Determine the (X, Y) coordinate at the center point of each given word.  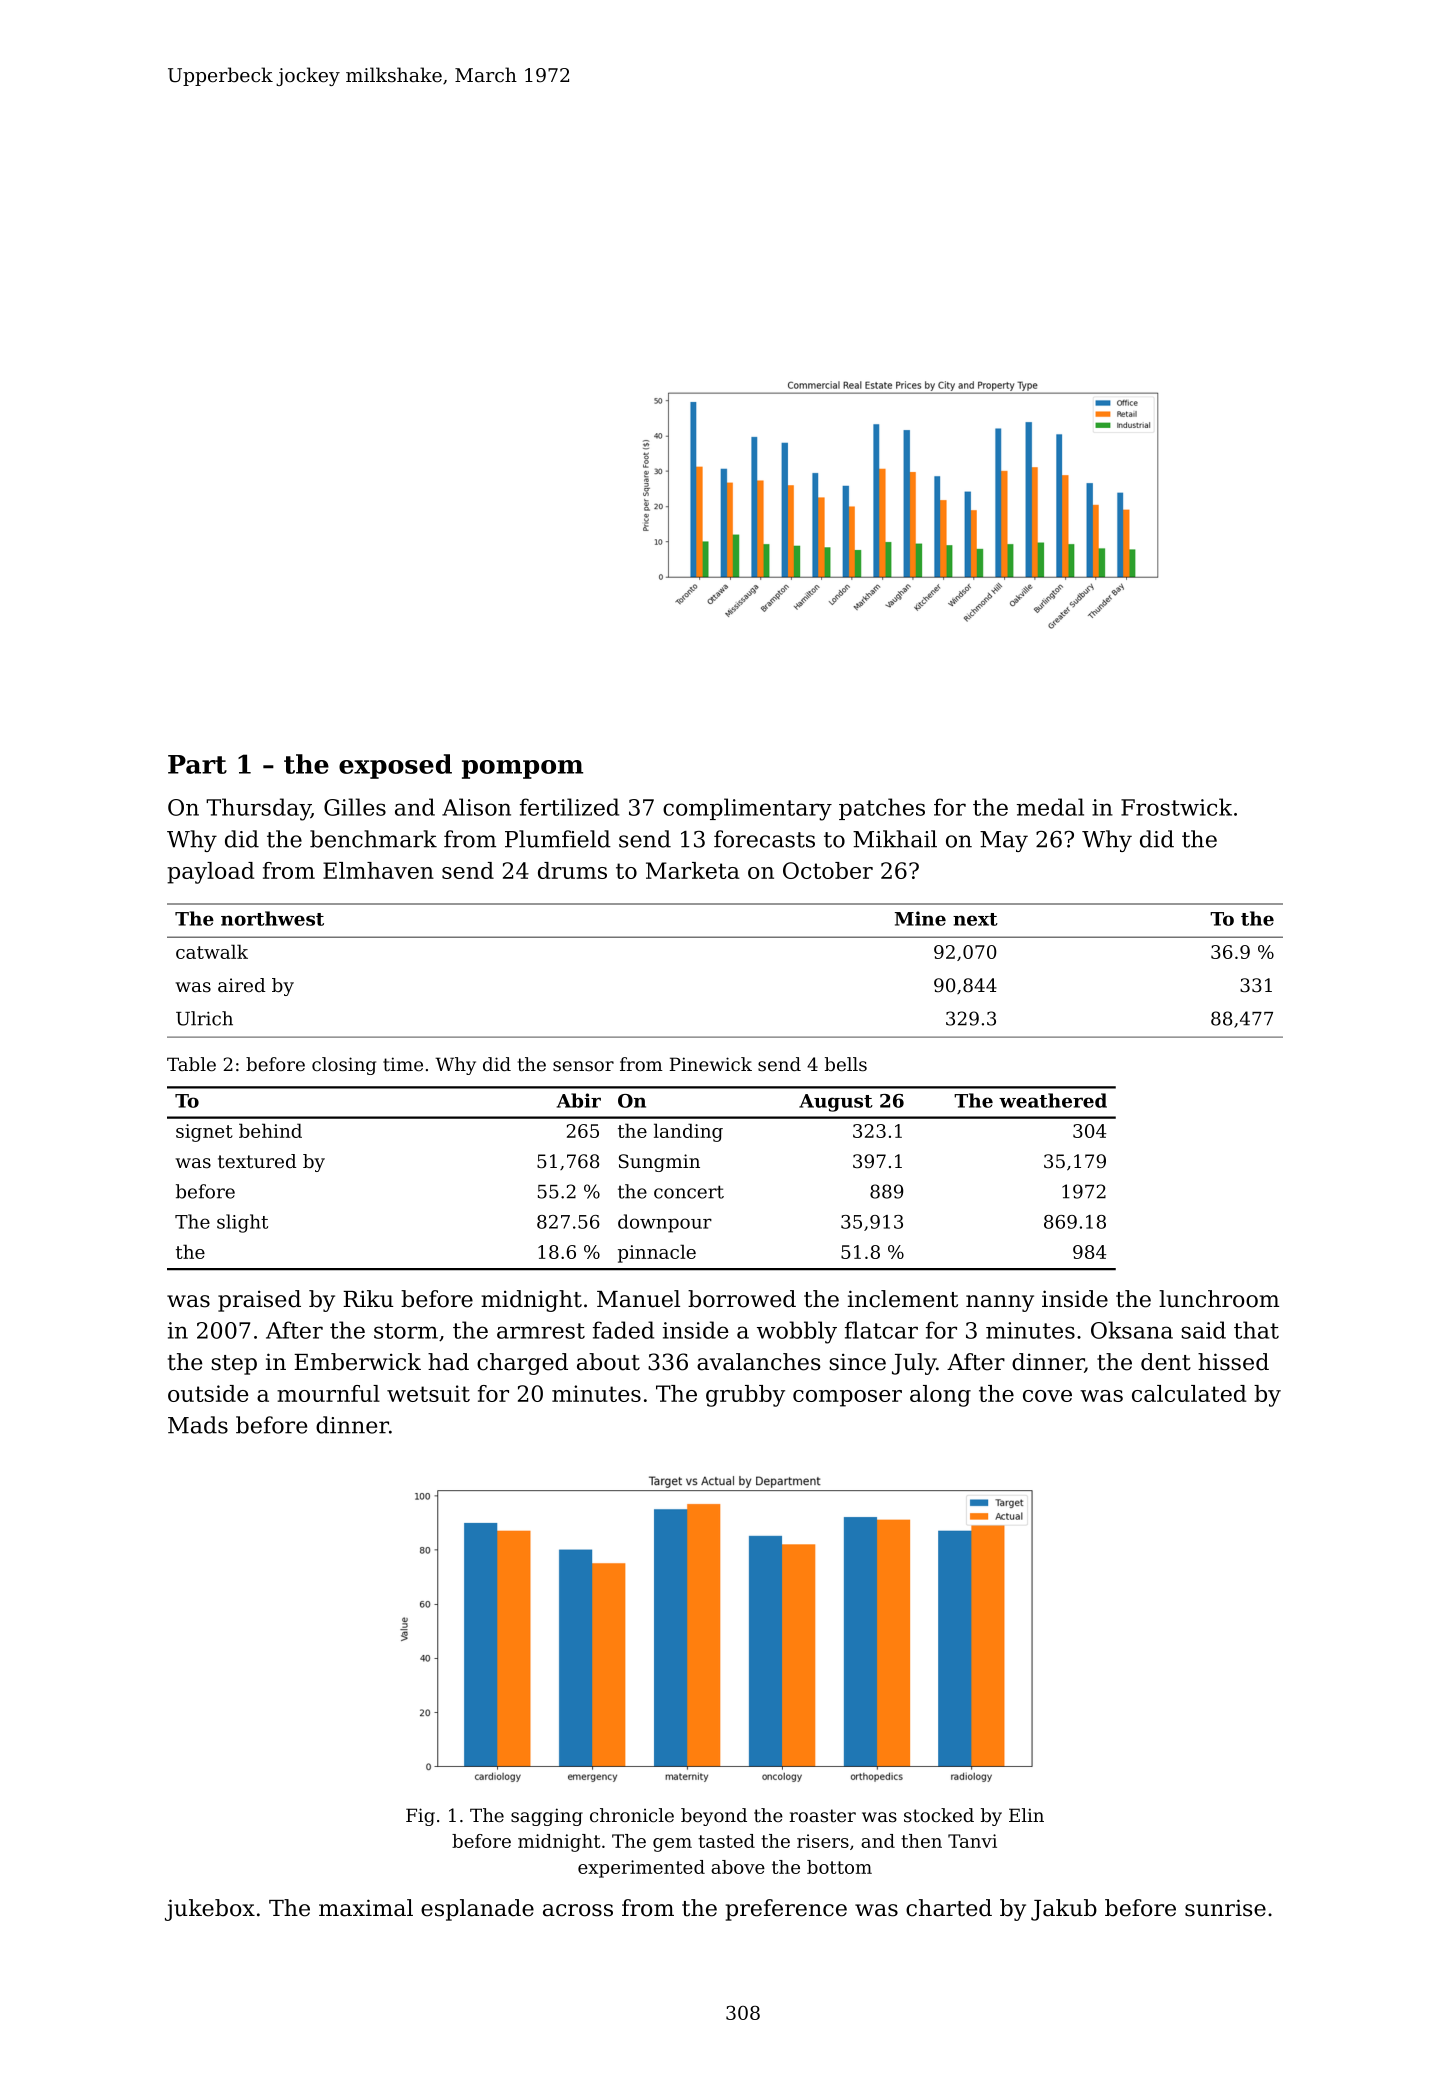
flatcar (881, 1330)
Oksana (1132, 1330)
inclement (903, 1299)
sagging (547, 1817)
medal (1050, 807)
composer (847, 1398)
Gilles (355, 807)
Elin (1026, 1815)
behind (270, 1130)
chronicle (632, 1815)
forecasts (764, 839)
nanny (1000, 1303)
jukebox (210, 1910)
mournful (328, 1393)
